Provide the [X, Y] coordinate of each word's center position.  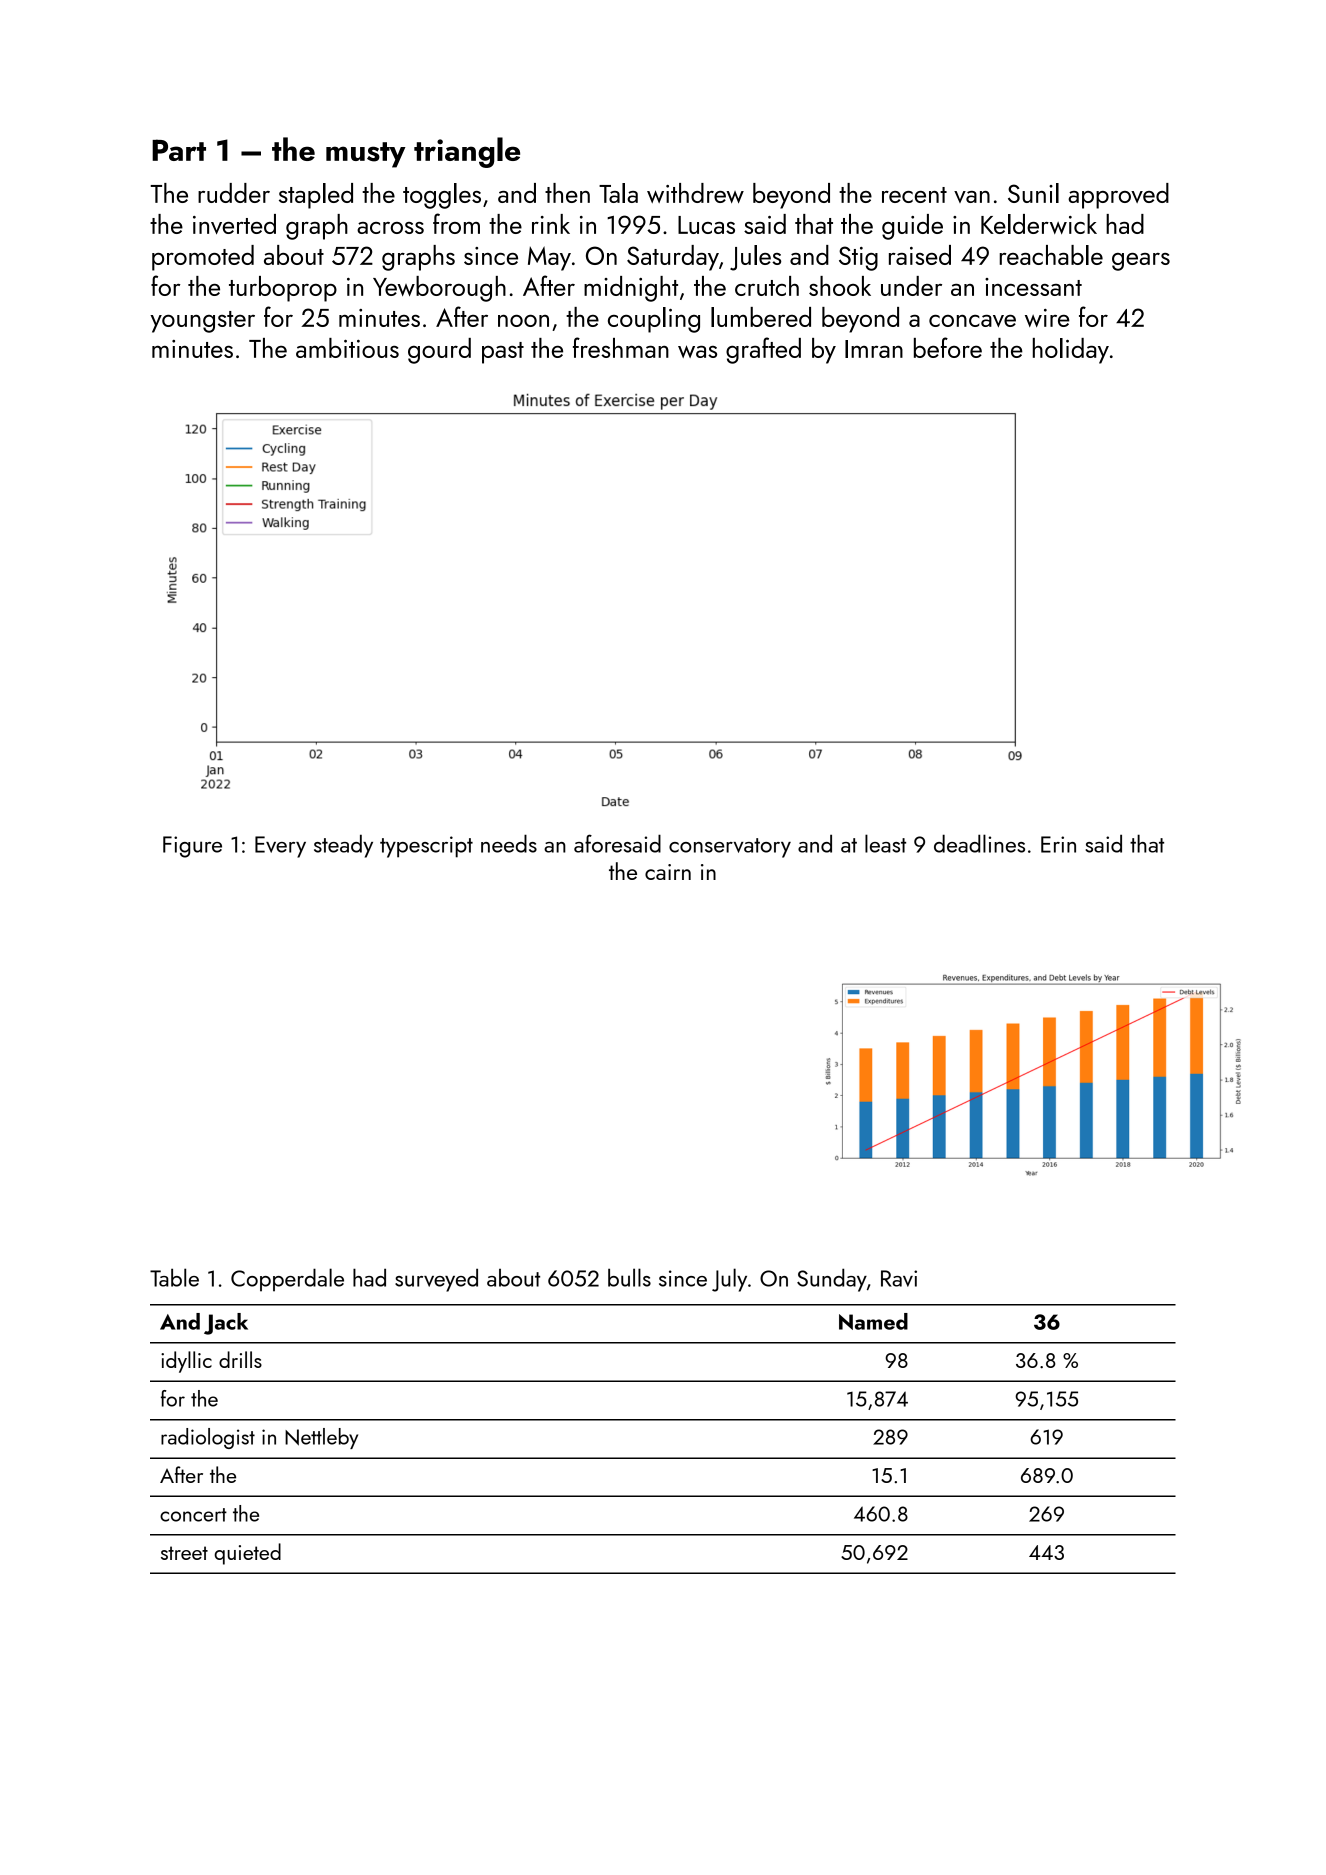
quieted [248, 1554]
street [184, 1553]
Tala [618, 193]
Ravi [899, 1278]
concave [972, 321]
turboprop [283, 289]
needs [509, 843]
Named [873, 1321]
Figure [192, 847]
